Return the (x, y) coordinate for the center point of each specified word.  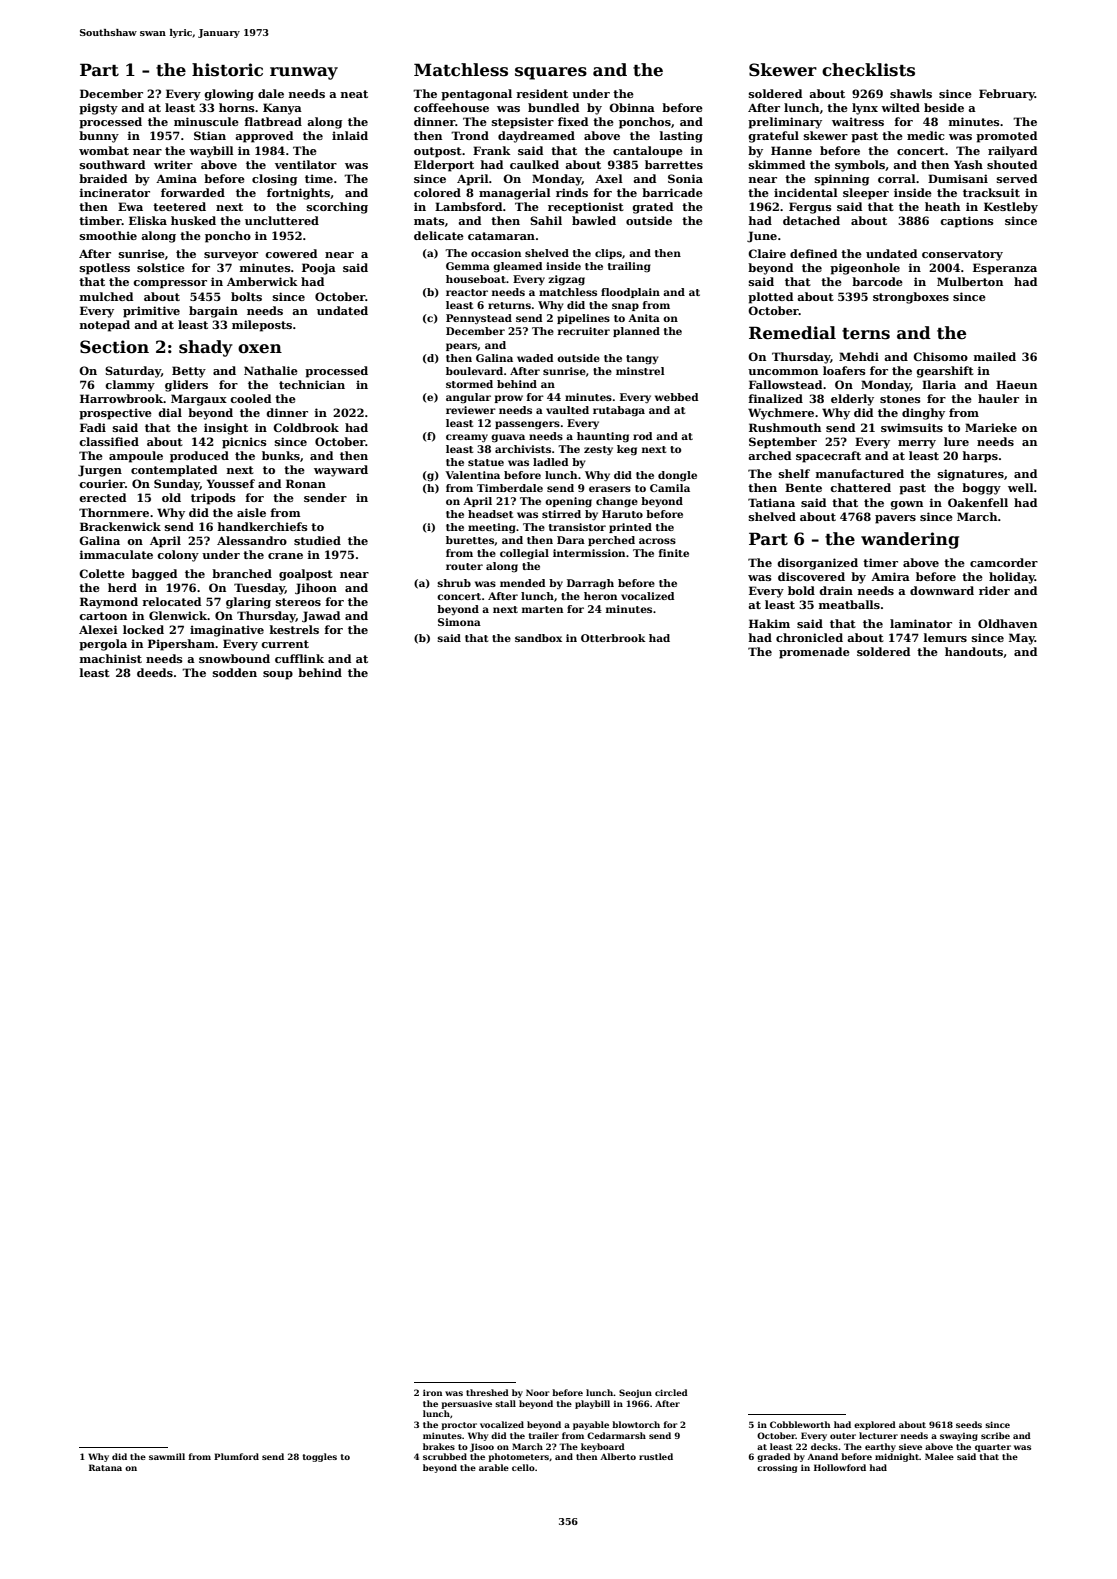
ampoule (136, 457)
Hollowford (840, 1467)
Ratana (105, 1467)
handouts (974, 651)
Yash (968, 164)
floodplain (630, 293)
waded (535, 358)
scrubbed (445, 1456)
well (1021, 487)
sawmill (167, 1456)
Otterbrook (613, 638)
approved (264, 137)
